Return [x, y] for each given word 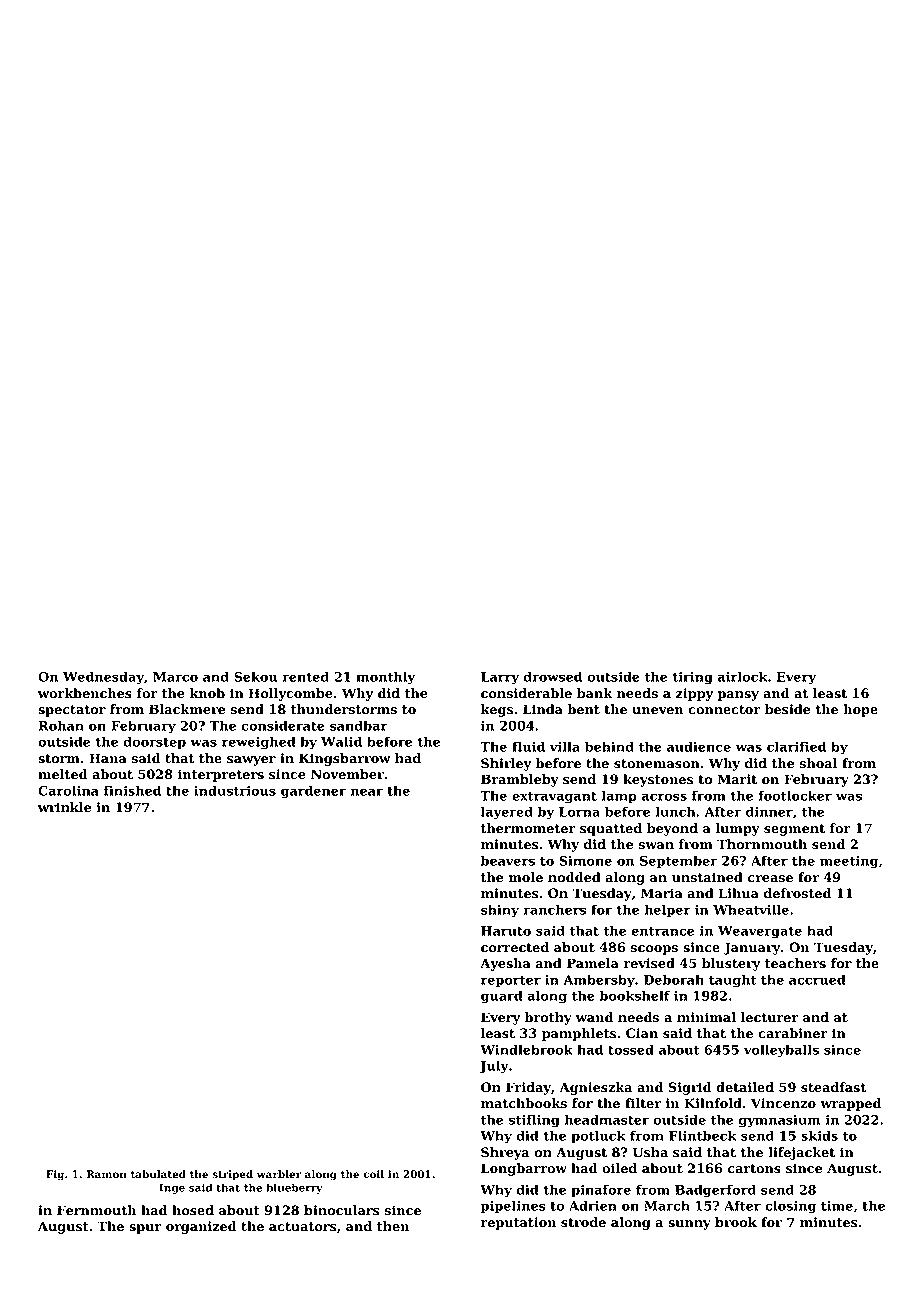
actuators [303, 1227]
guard [501, 997]
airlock [743, 676]
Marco [175, 677]
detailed [745, 1087]
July [494, 1067]
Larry [500, 678]
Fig [55, 1175]
